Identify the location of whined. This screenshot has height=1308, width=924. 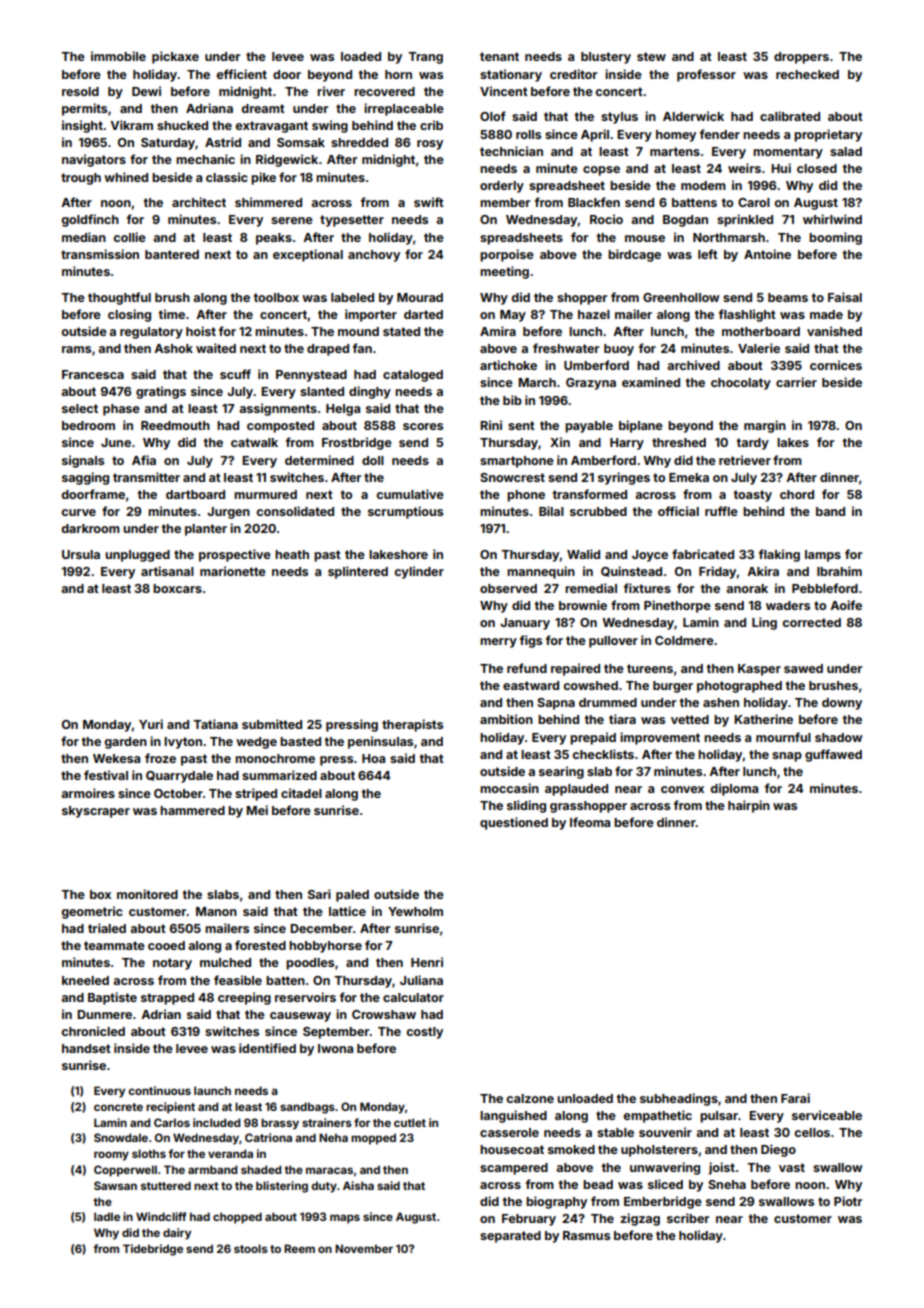
(126, 177).
